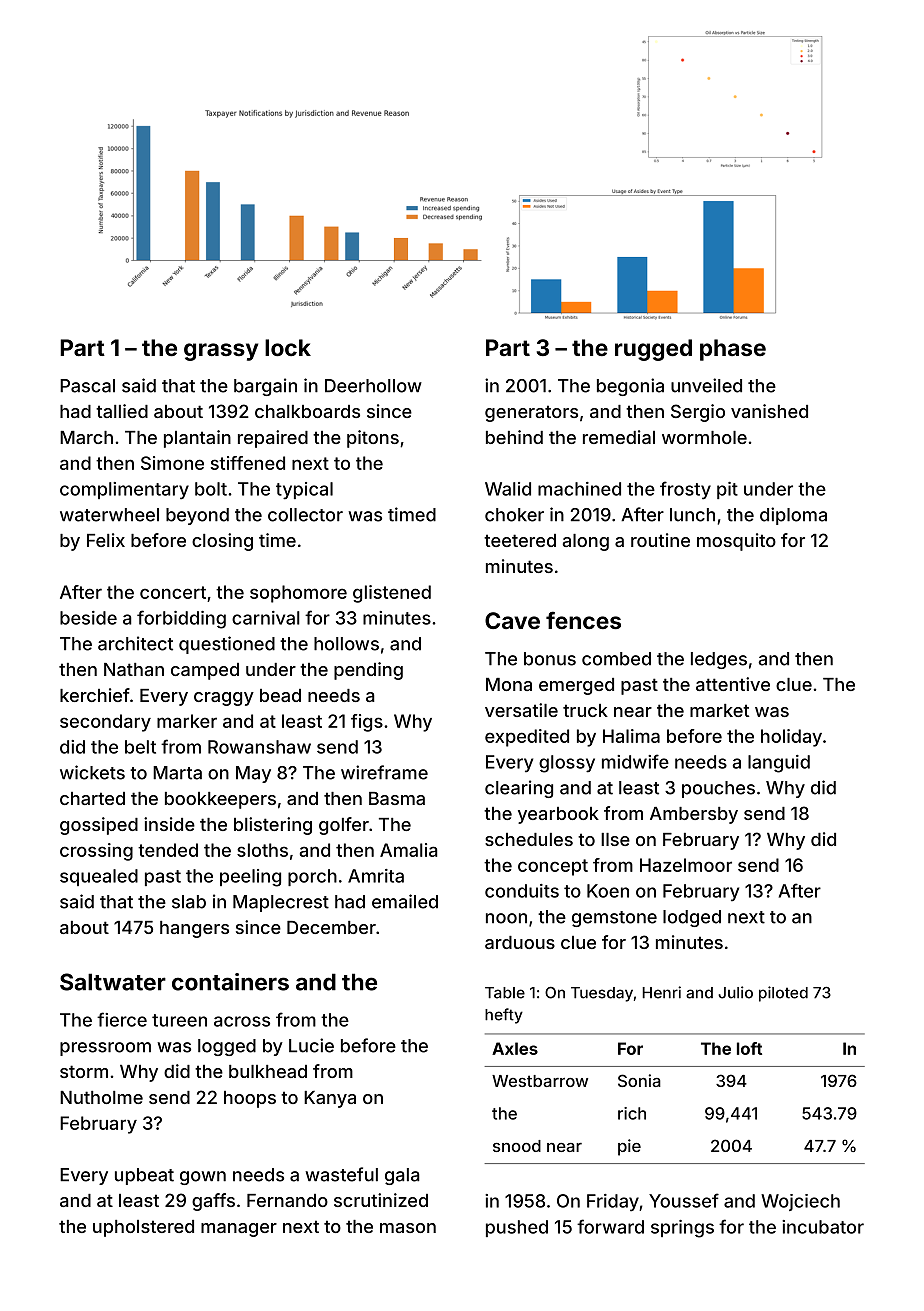  Describe the element at coordinates (632, 1113) in the page. I see `rich` at that location.
